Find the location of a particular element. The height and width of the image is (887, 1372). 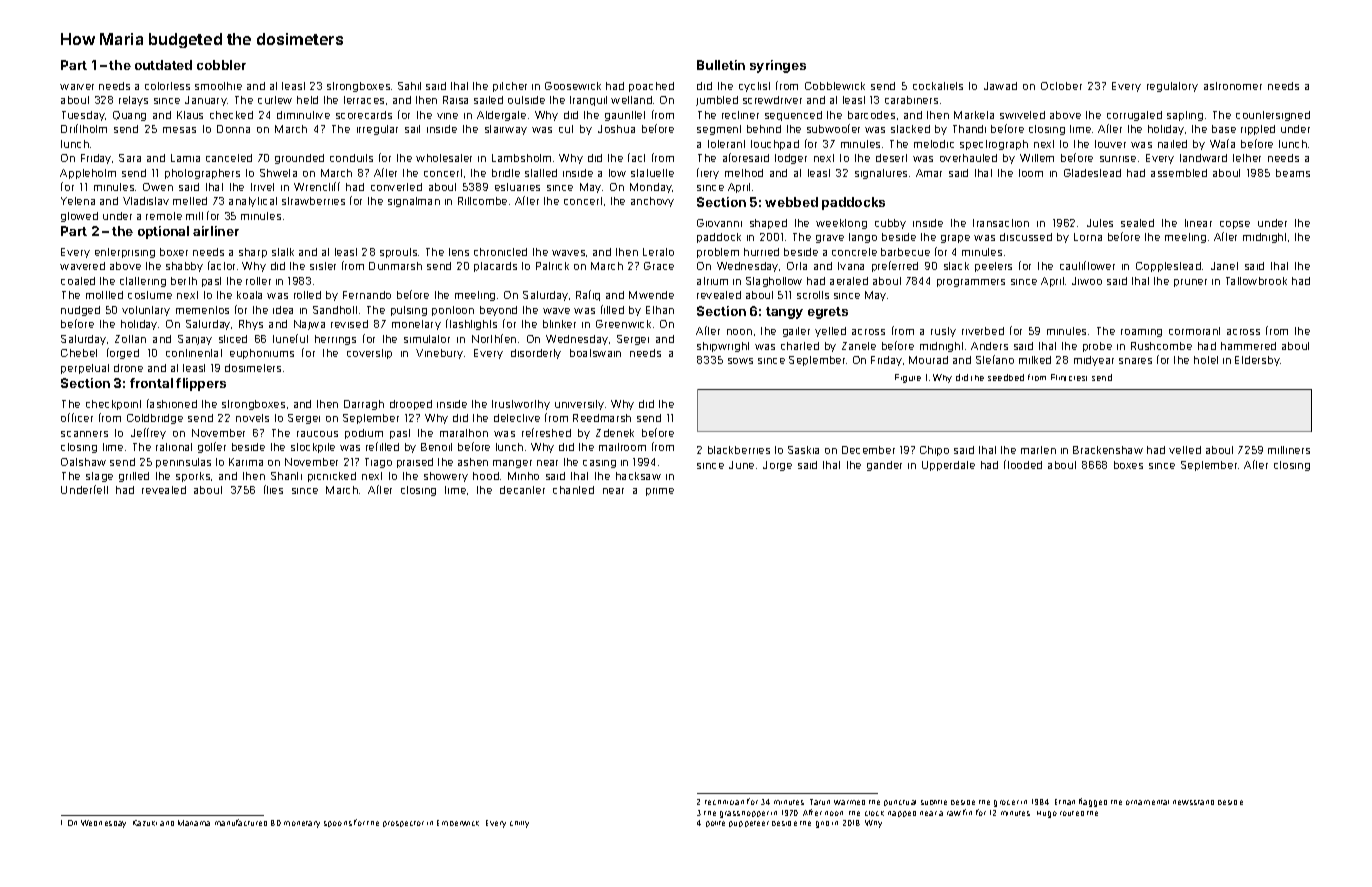

Sahil is located at coordinates (409, 86).
